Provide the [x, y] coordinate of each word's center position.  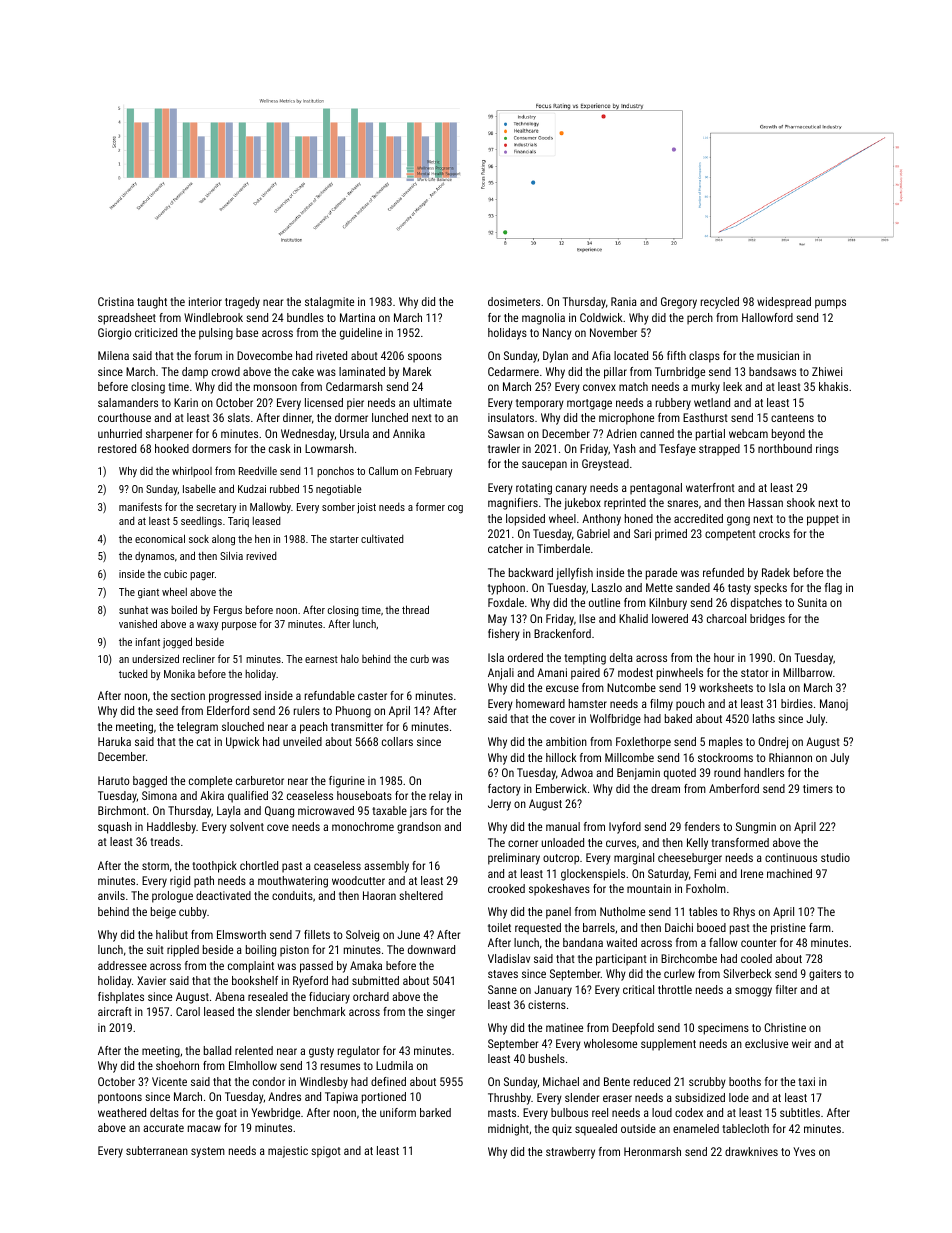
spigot [326, 1152]
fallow [723, 942]
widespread [784, 303]
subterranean [157, 1150]
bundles [305, 317]
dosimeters [514, 301]
